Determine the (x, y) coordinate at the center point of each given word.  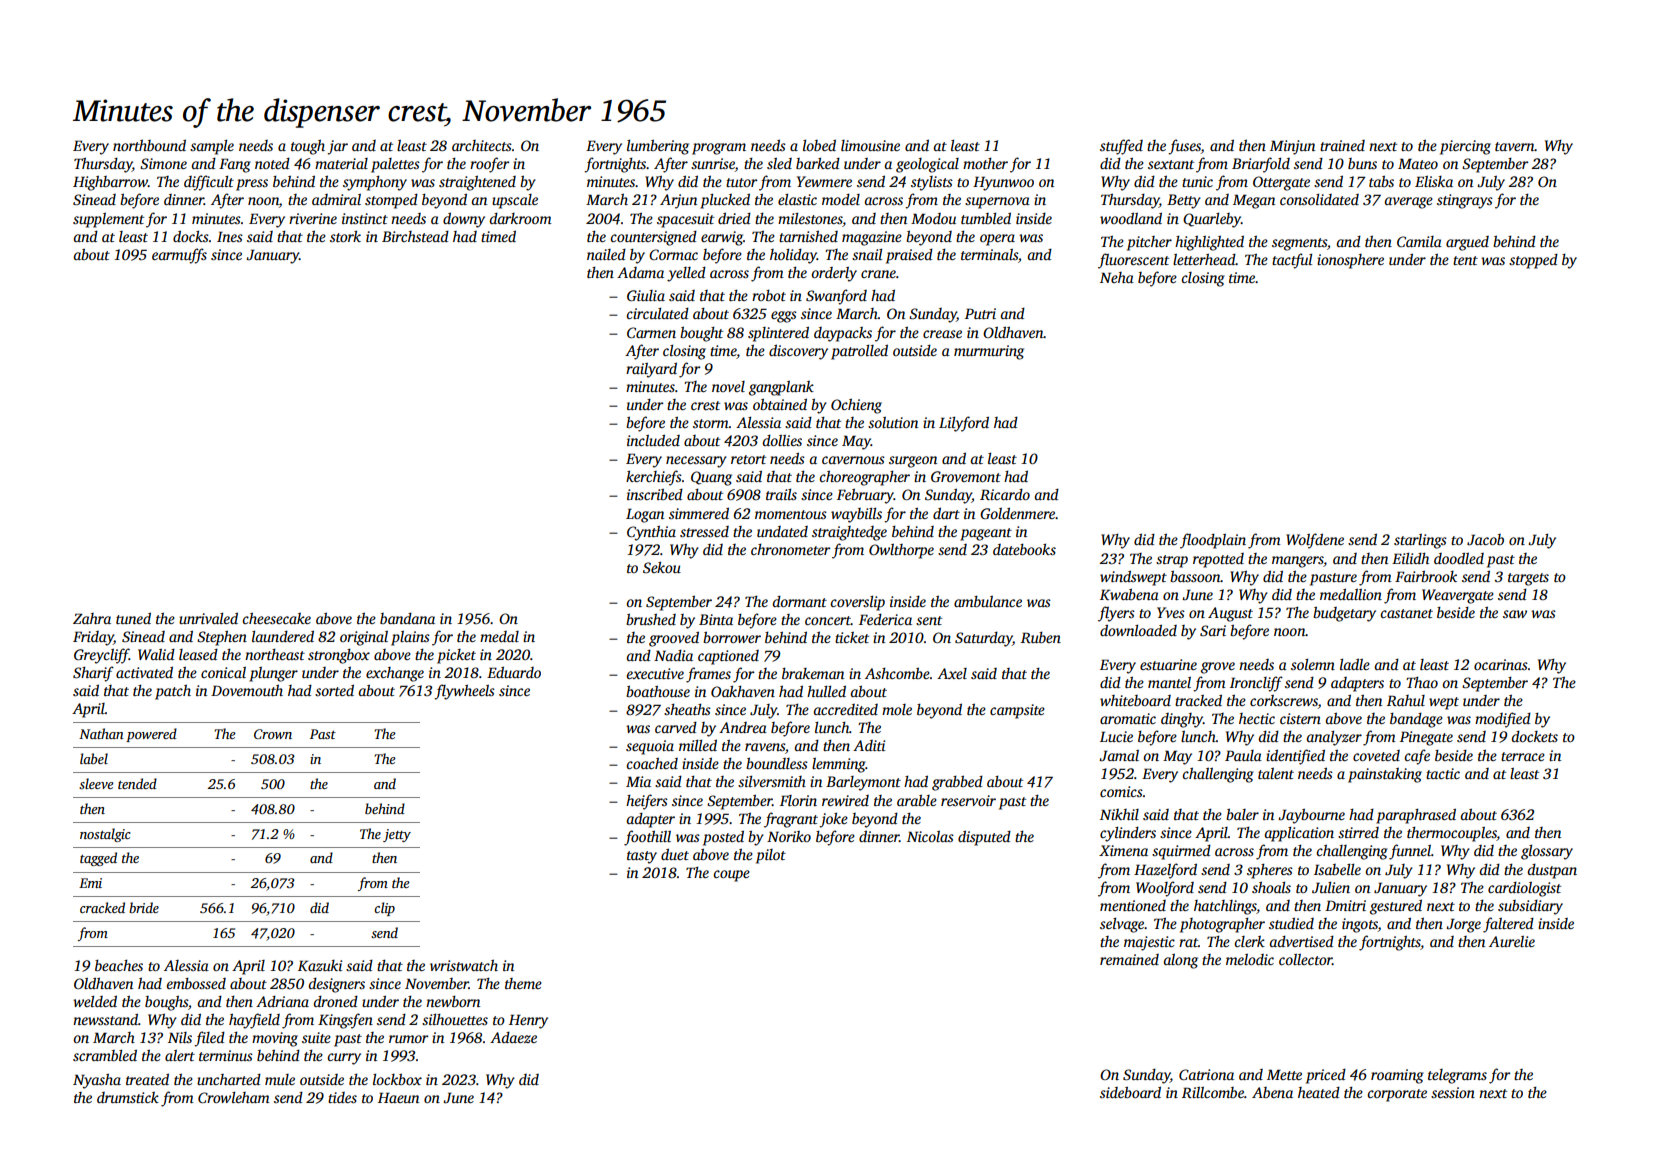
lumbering (658, 147)
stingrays (1465, 201)
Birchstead (415, 236)
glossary (1547, 852)
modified (1503, 720)
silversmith (772, 781)
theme (523, 983)
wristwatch (464, 965)
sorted (334, 690)
